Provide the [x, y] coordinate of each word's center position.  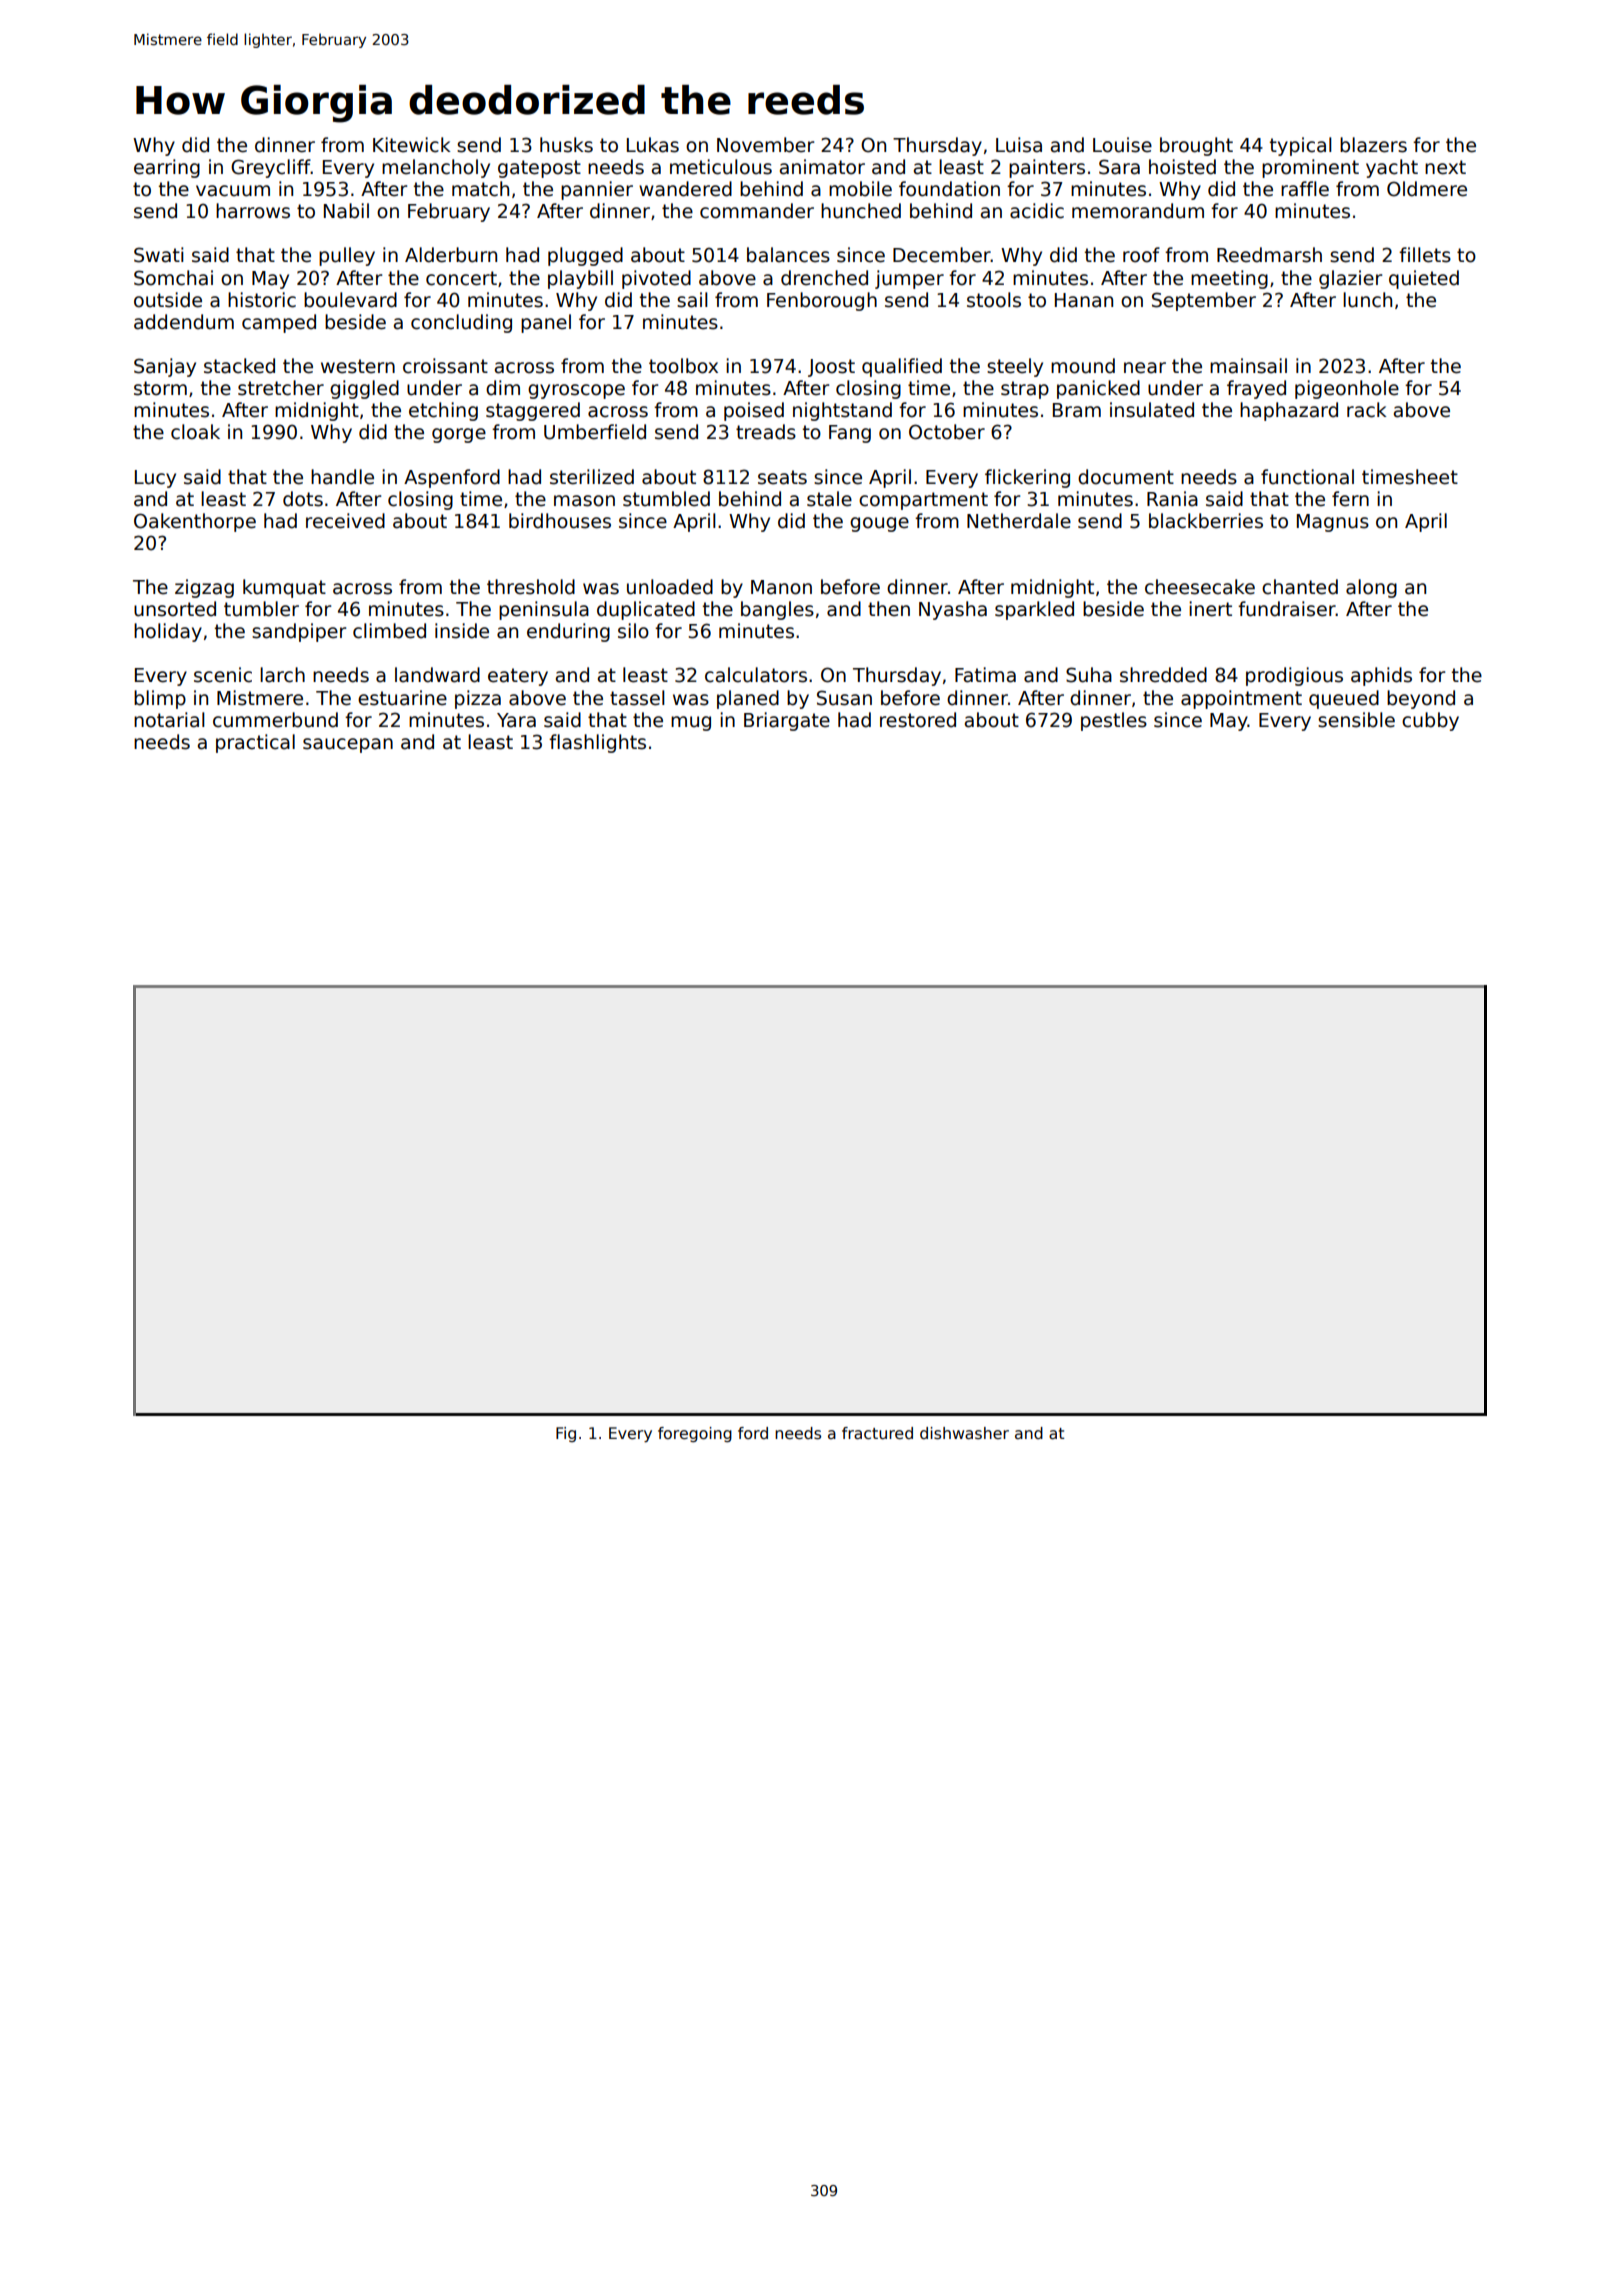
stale [829, 499]
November [765, 145]
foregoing [695, 1434]
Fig [566, 1434]
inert [1210, 609]
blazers [1373, 145]
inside [462, 631]
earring [167, 168]
